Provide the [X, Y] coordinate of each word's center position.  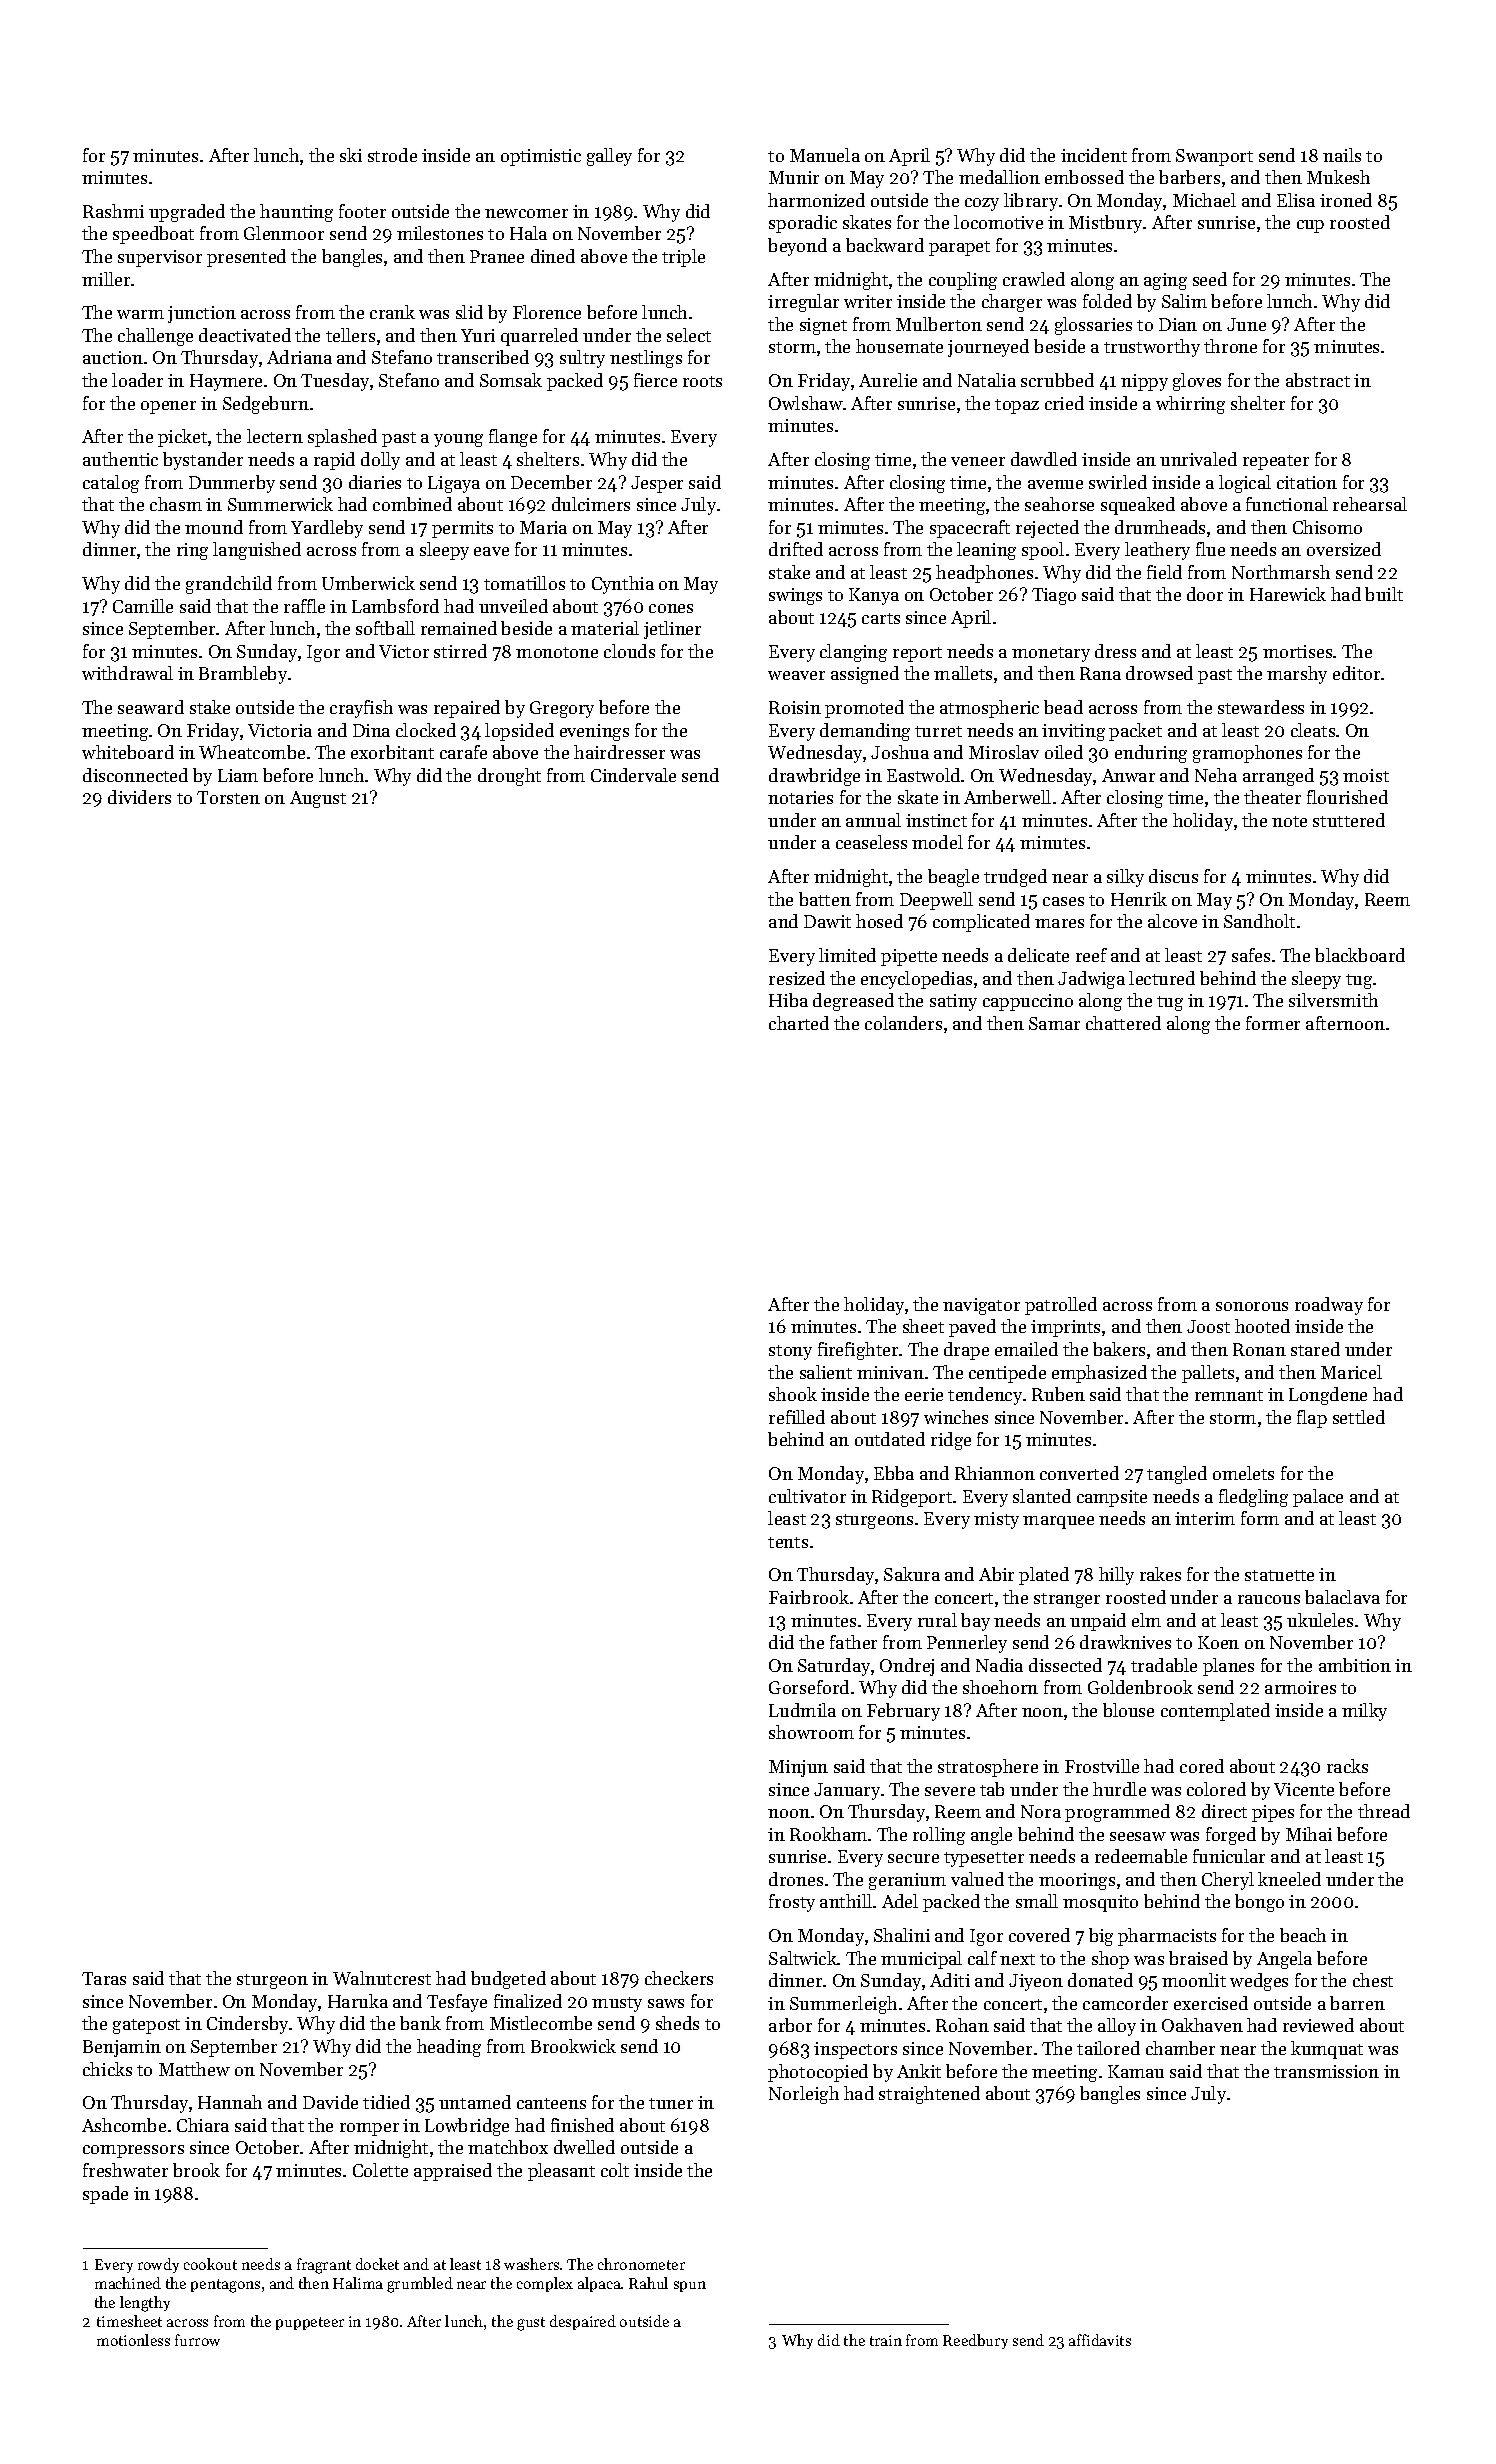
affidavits [1100, 2340]
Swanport [1214, 157]
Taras [104, 1978]
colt [615, 2170]
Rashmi [113, 211]
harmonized [816, 200]
